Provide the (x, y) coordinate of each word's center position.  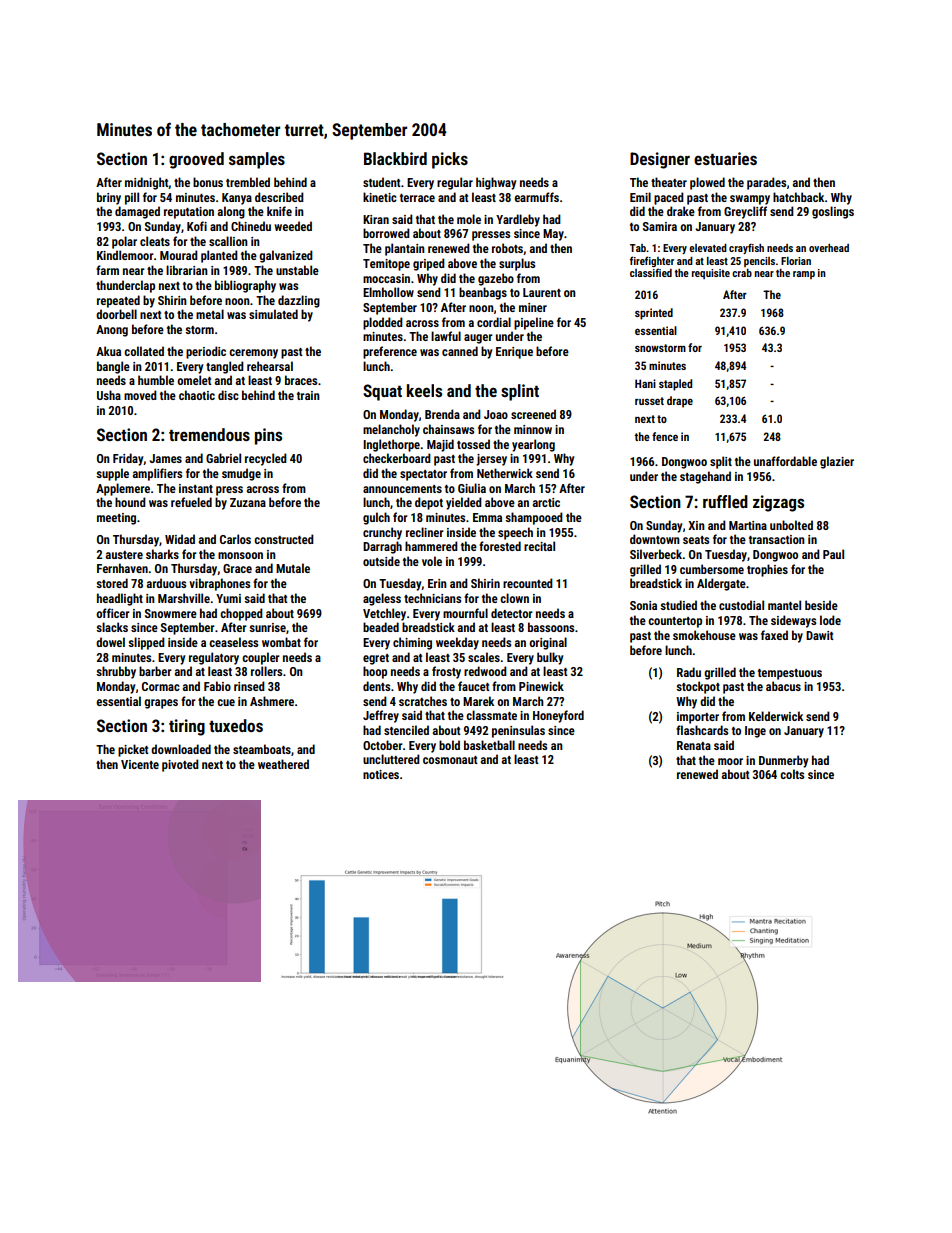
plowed (707, 183)
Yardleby (518, 220)
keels (424, 390)
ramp (804, 275)
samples (257, 160)
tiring (187, 727)
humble (156, 380)
